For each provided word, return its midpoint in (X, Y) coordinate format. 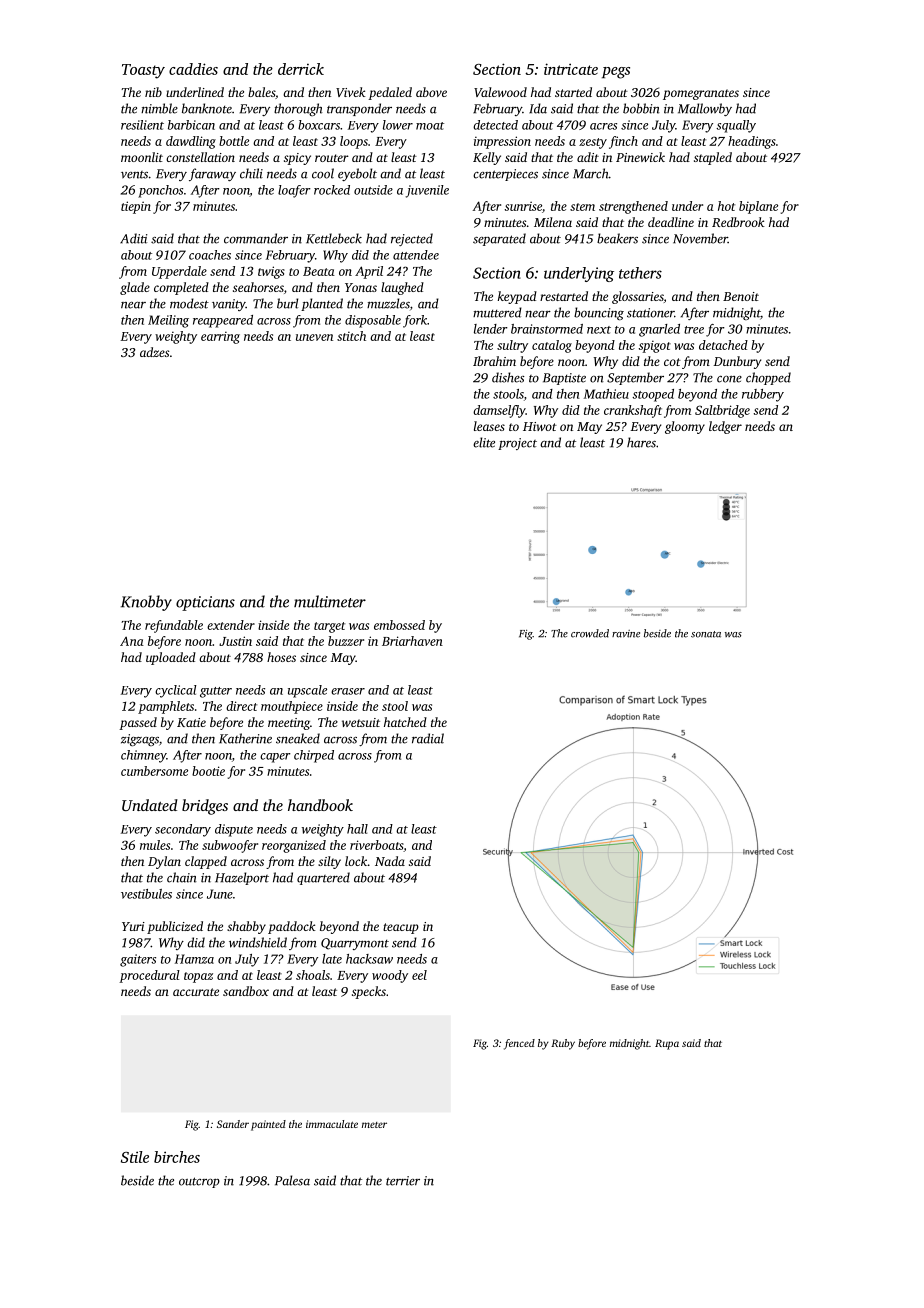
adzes (154, 352)
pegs (616, 73)
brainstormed (547, 329)
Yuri (133, 926)
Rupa (667, 1044)
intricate (571, 69)
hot (726, 206)
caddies (193, 69)
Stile (135, 1157)
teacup (401, 928)
